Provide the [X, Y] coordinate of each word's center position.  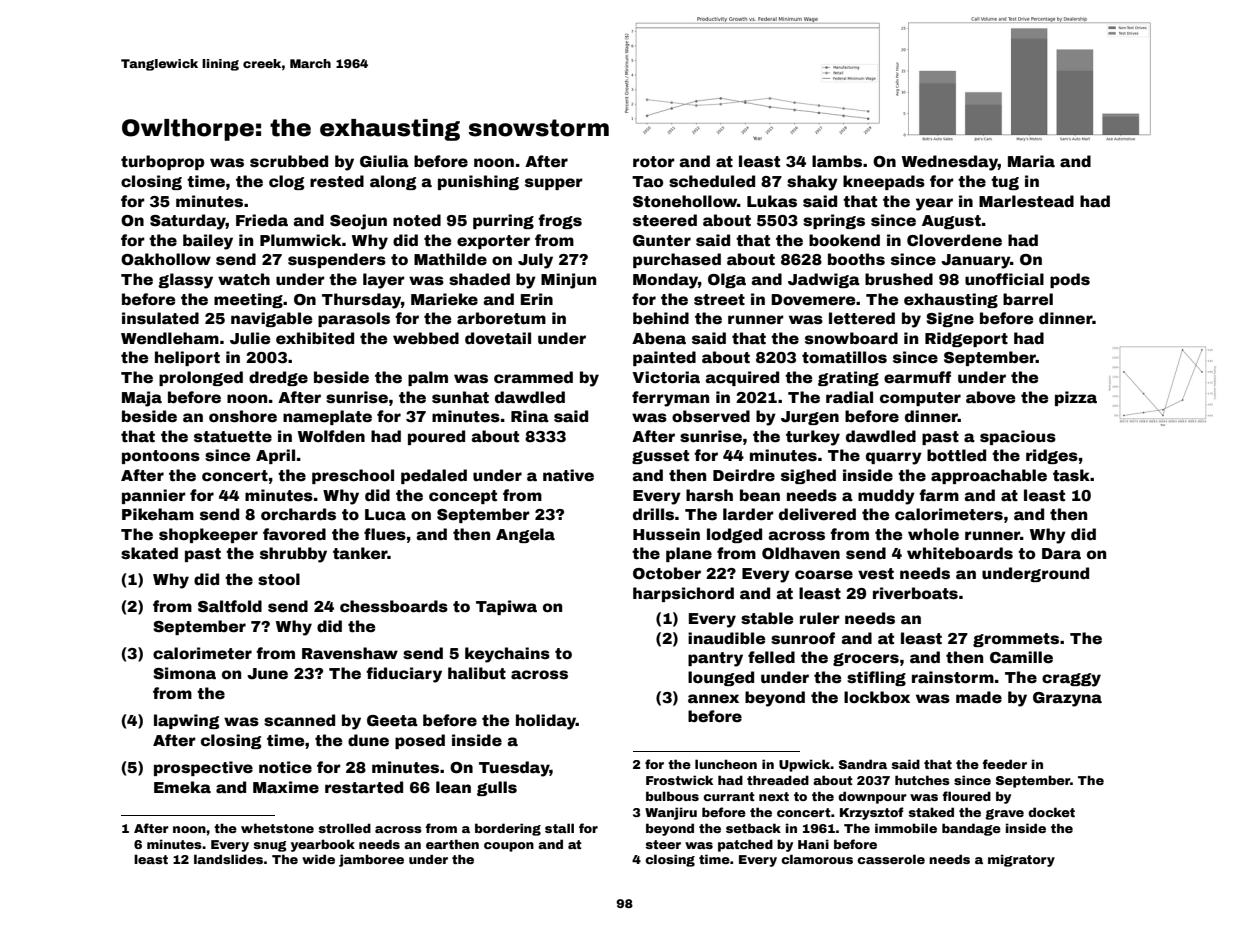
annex [713, 699]
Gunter [662, 241]
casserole [891, 859]
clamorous [817, 859]
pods [1070, 280]
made [979, 697]
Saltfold [230, 606]
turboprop [162, 162]
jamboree [371, 860]
